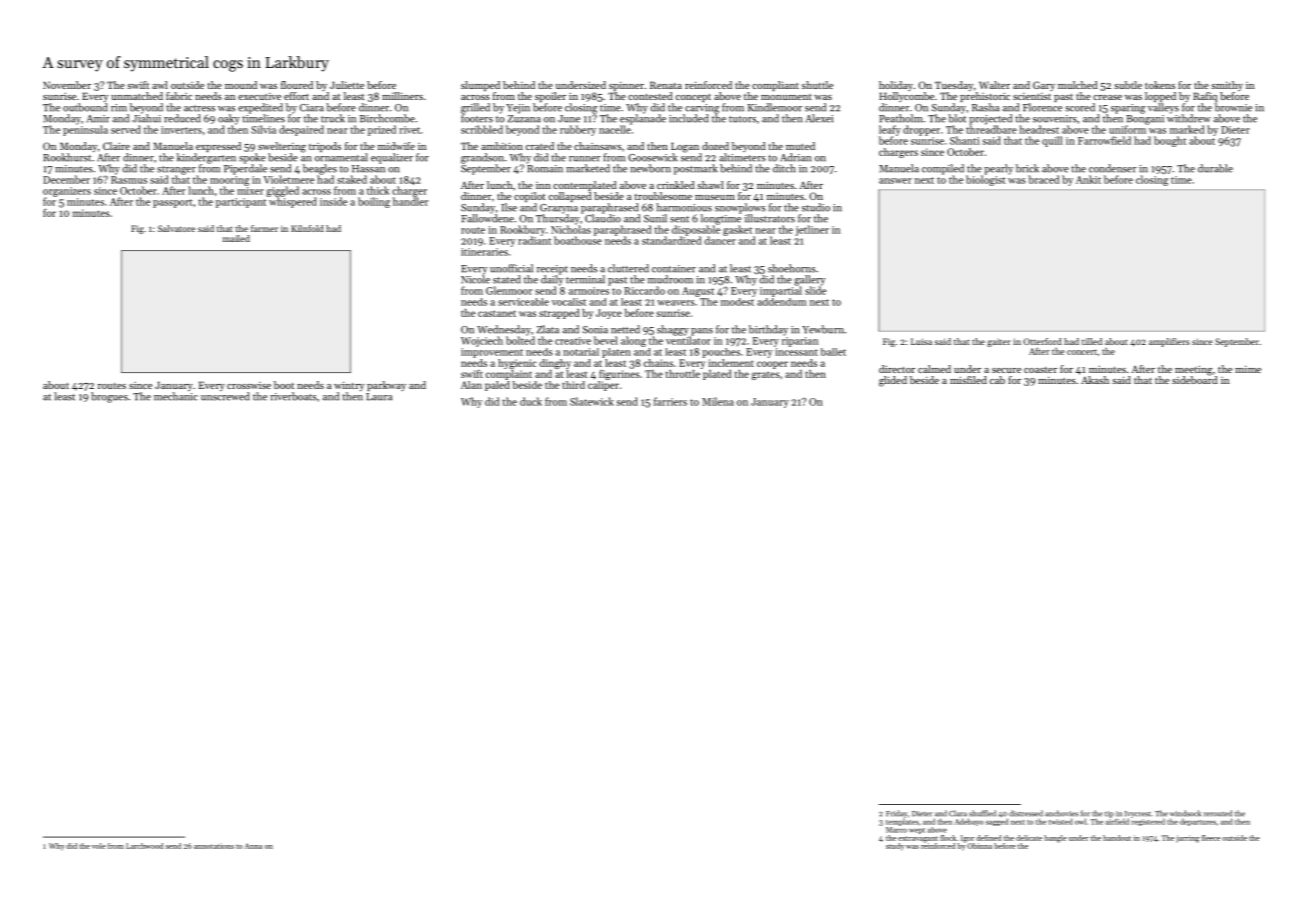  What do you see at coordinates (902, 822) in the screenshot?
I see `templates` at bounding box center [902, 822].
